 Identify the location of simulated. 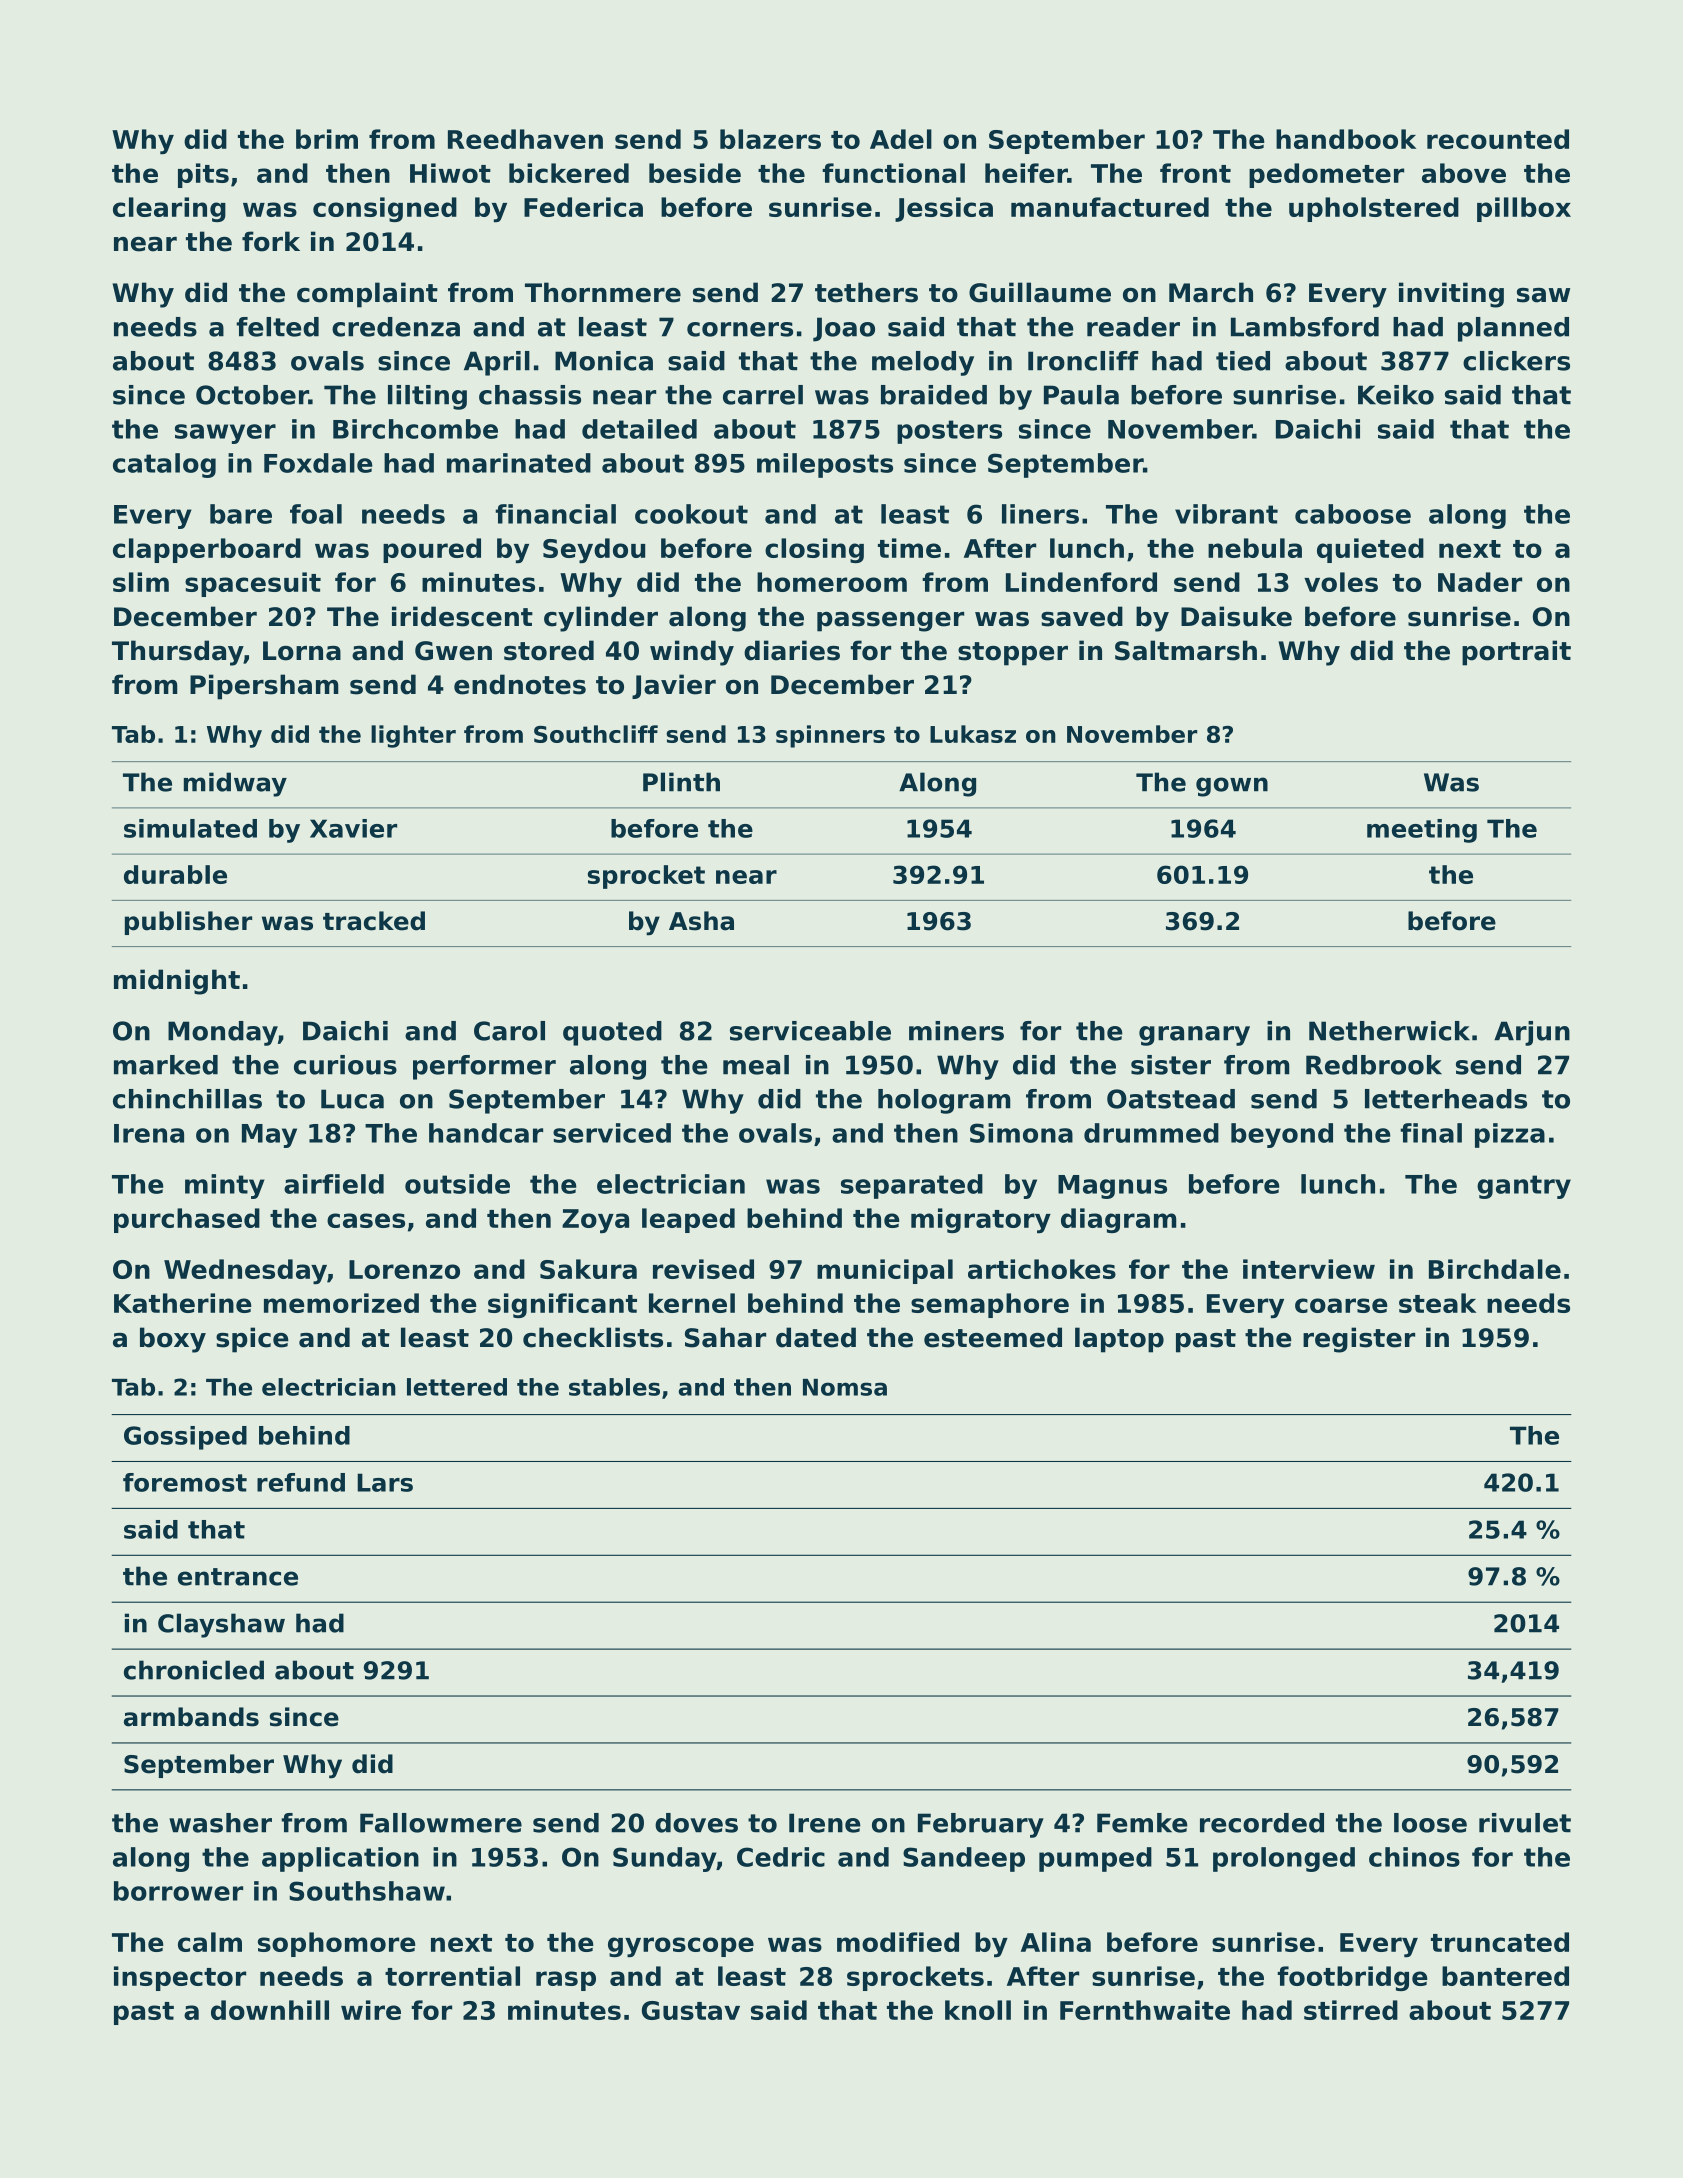
(190, 828).
